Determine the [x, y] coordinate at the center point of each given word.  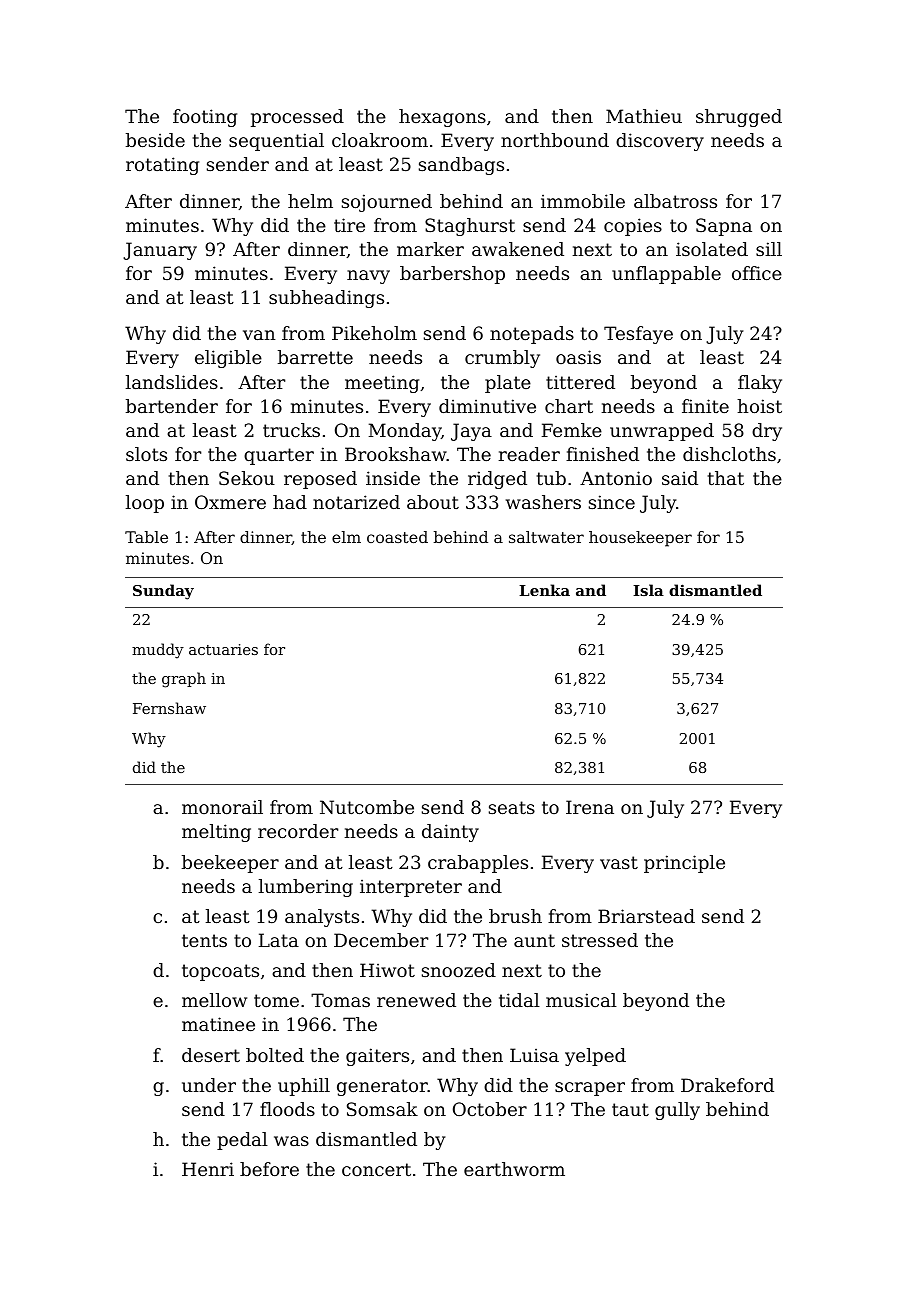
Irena [590, 807]
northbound [555, 140]
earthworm [514, 1169]
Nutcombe [367, 807]
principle [684, 864]
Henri [208, 1169]
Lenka [544, 590]
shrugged [739, 118]
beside [155, 140]
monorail [222, 807]
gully [677, 1111]
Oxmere [230, 502]
